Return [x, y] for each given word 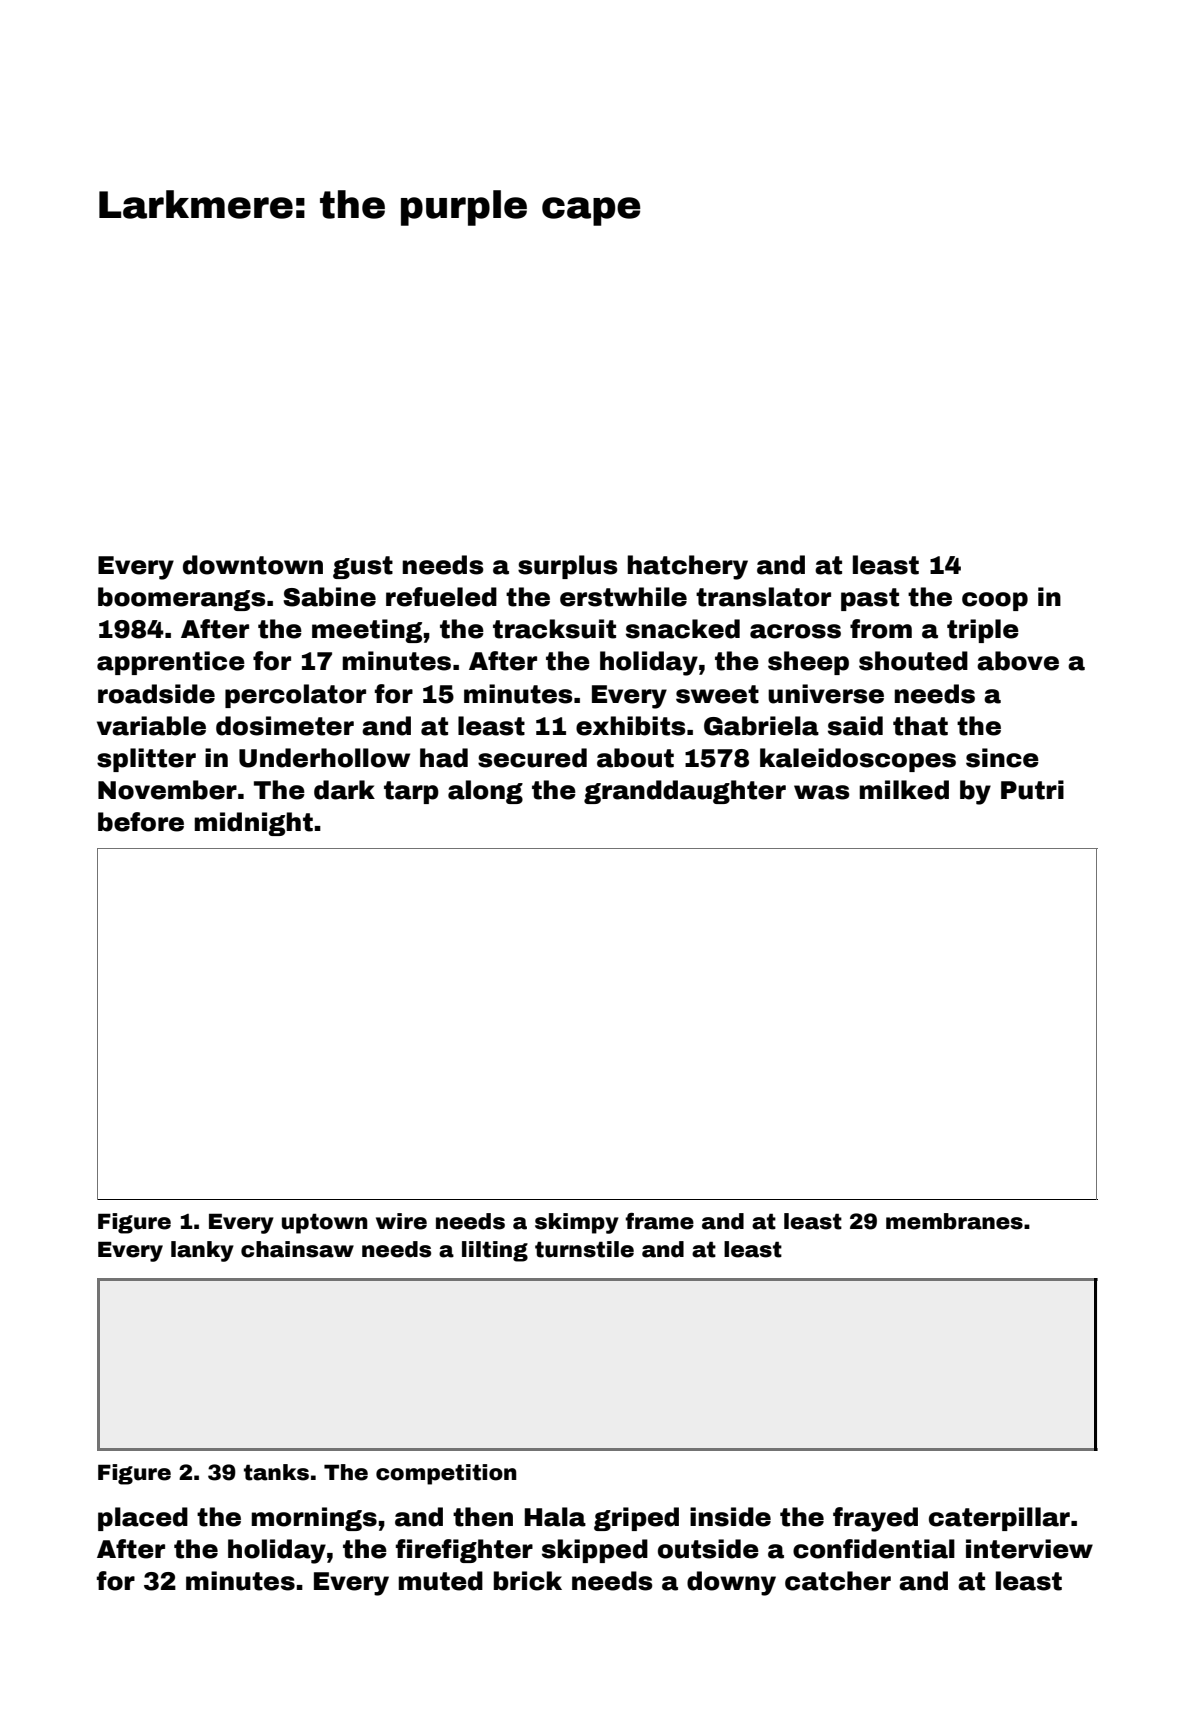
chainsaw [297, 1249]
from [881, 629]
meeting [367, 631]
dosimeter [285, 726]
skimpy [577, 1223]
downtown [253, 565]
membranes [954, 1221]
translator [763, 597]
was [822, 792]
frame [659, 1221]
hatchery [687, 567]
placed [143, 1519]
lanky [202, 1251]
